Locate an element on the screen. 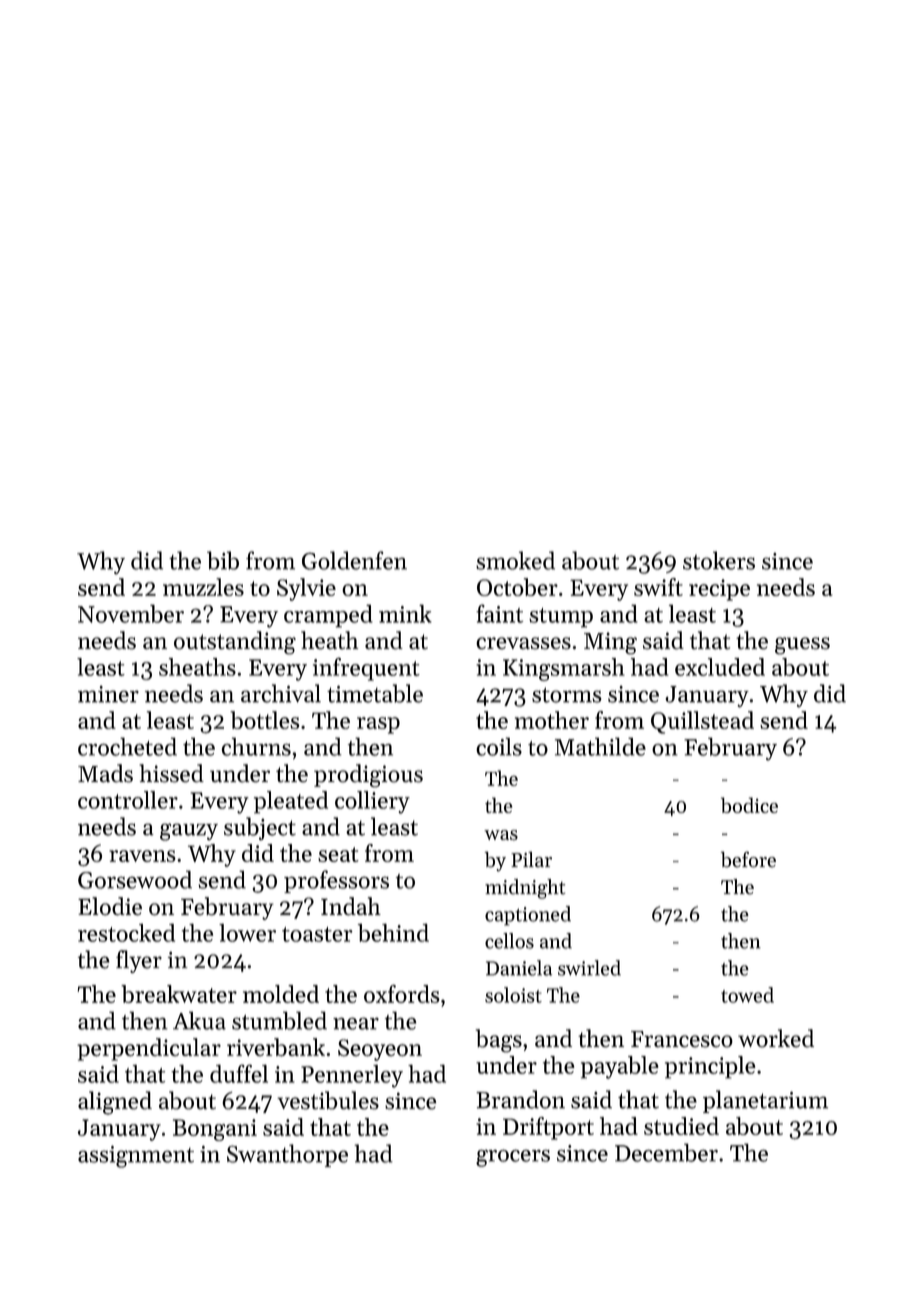 This screenshot has height=1311, width=924. grocers is located at coordinates (513, 1158).
